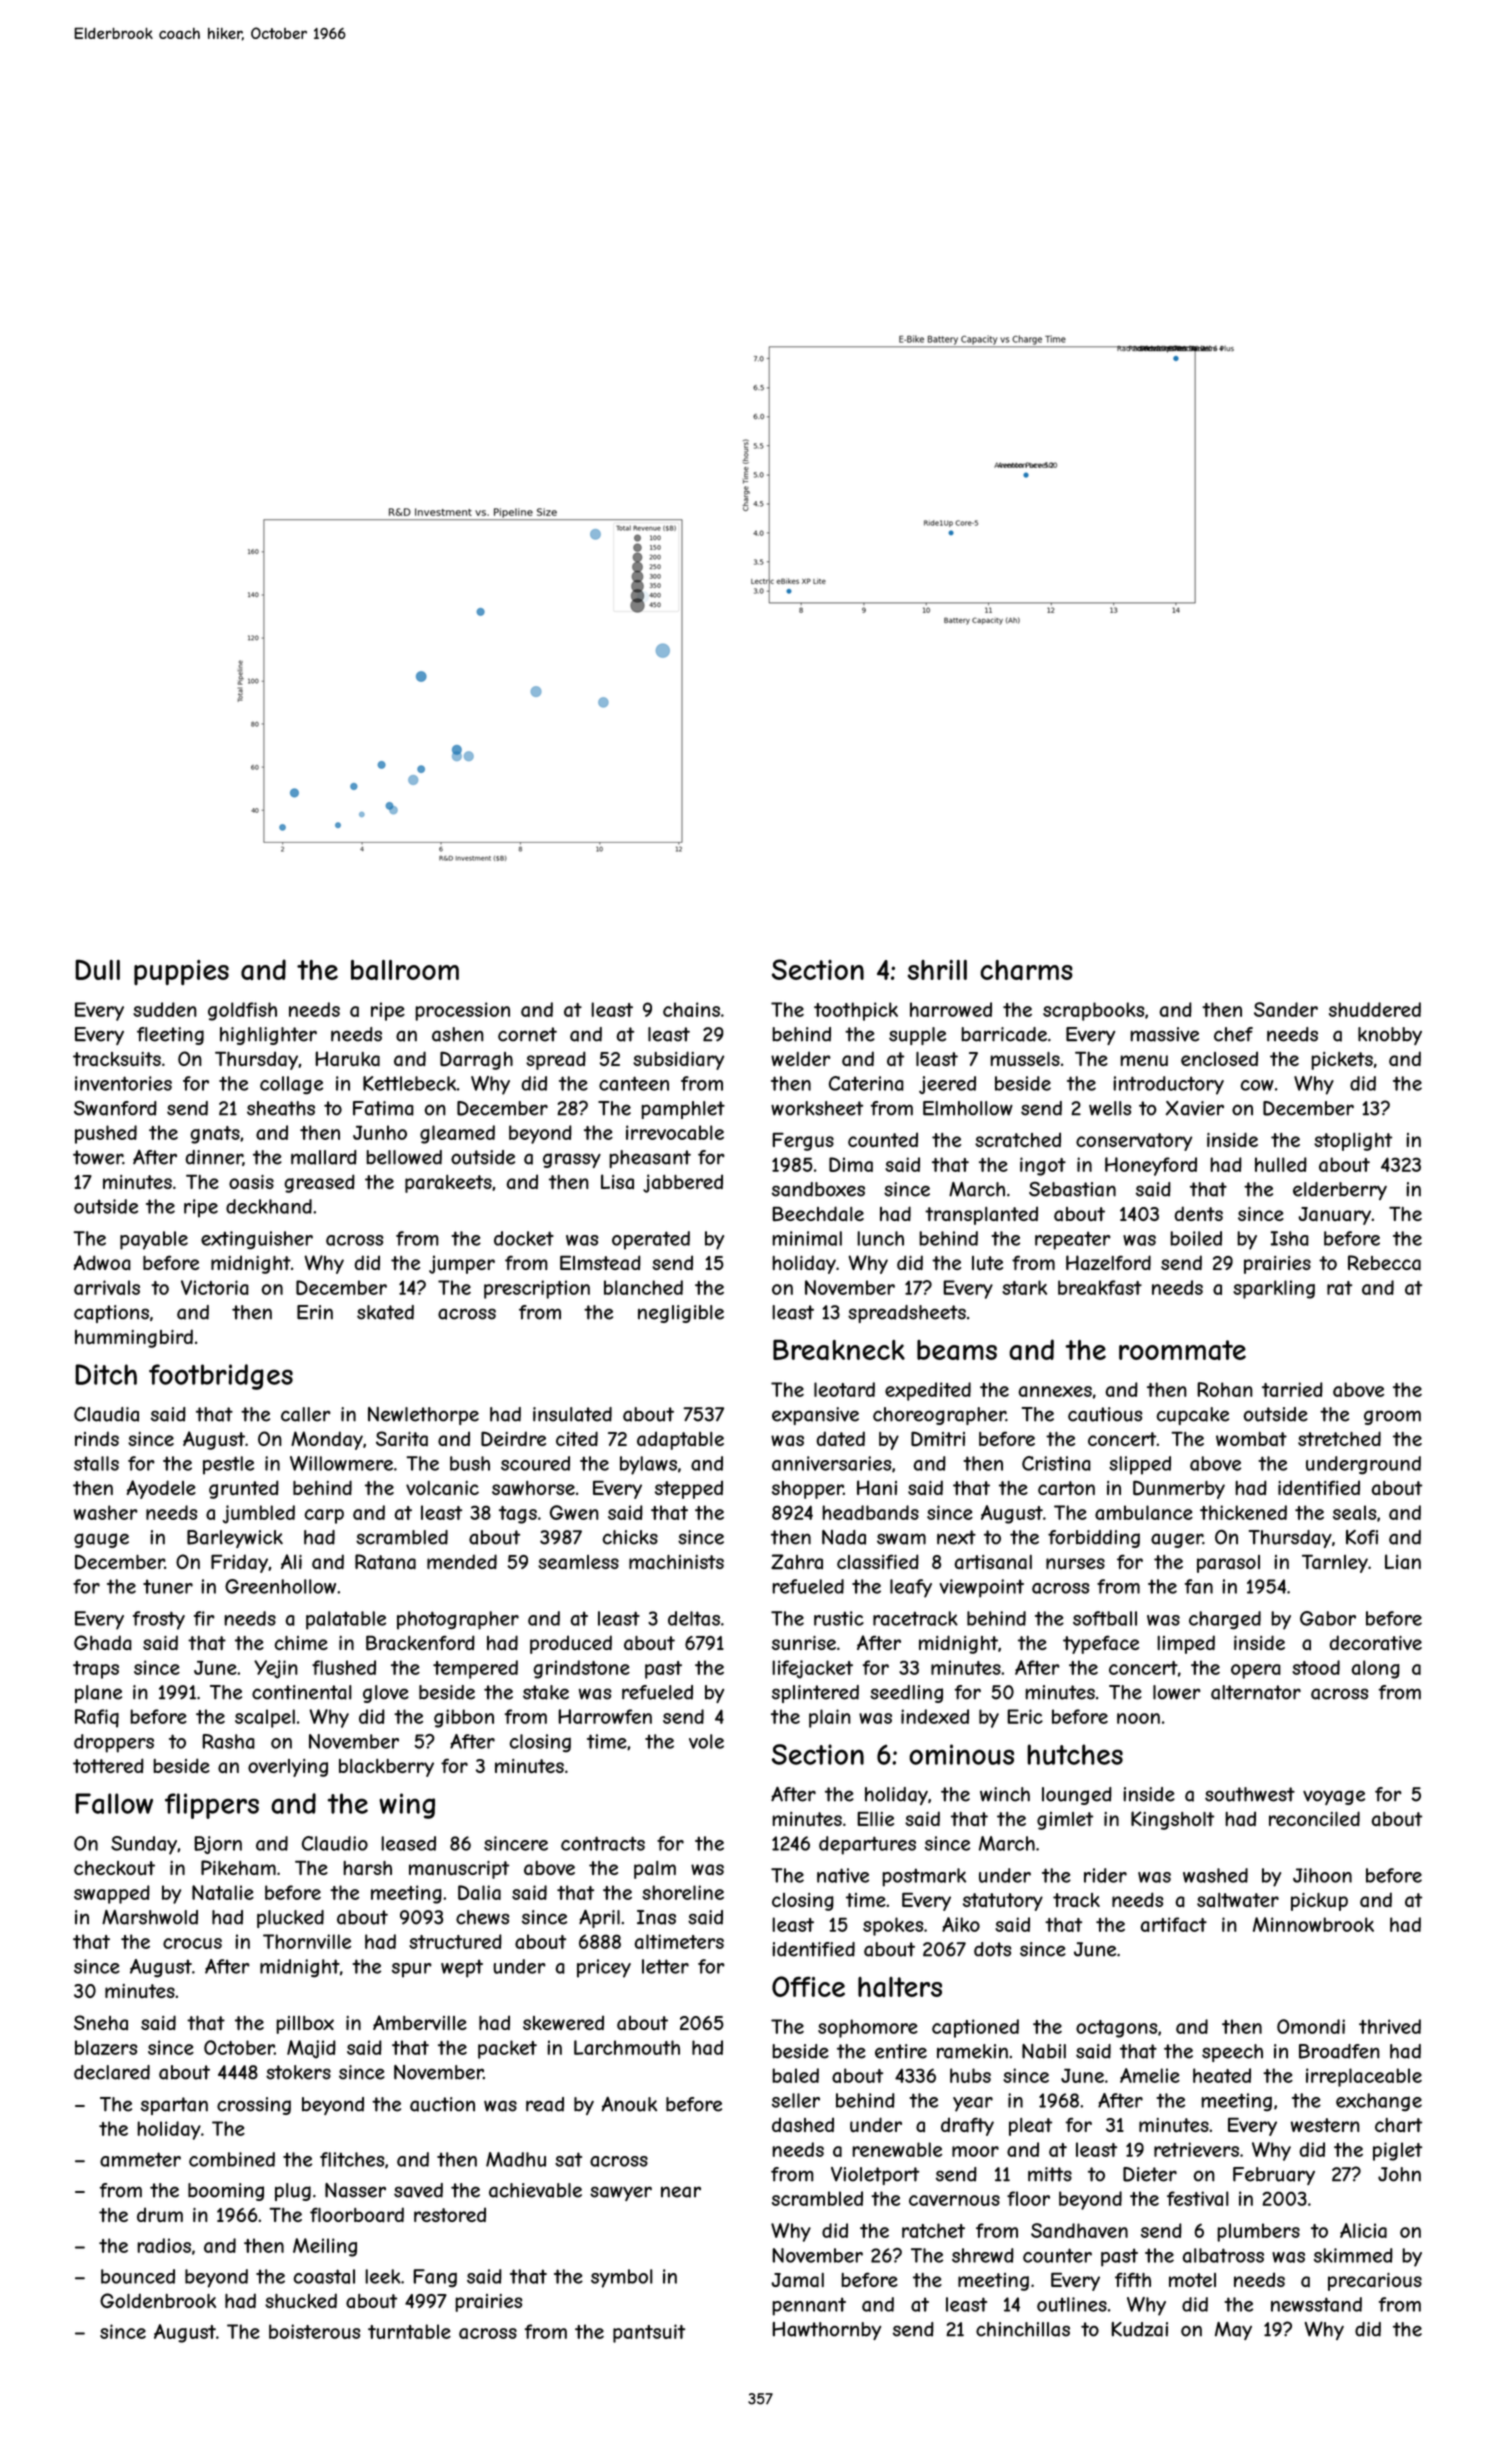 Image resolution: width=1496 pixels, height=2464 pixels. I want to click on Goldenbrook, so click(158, 2300).
